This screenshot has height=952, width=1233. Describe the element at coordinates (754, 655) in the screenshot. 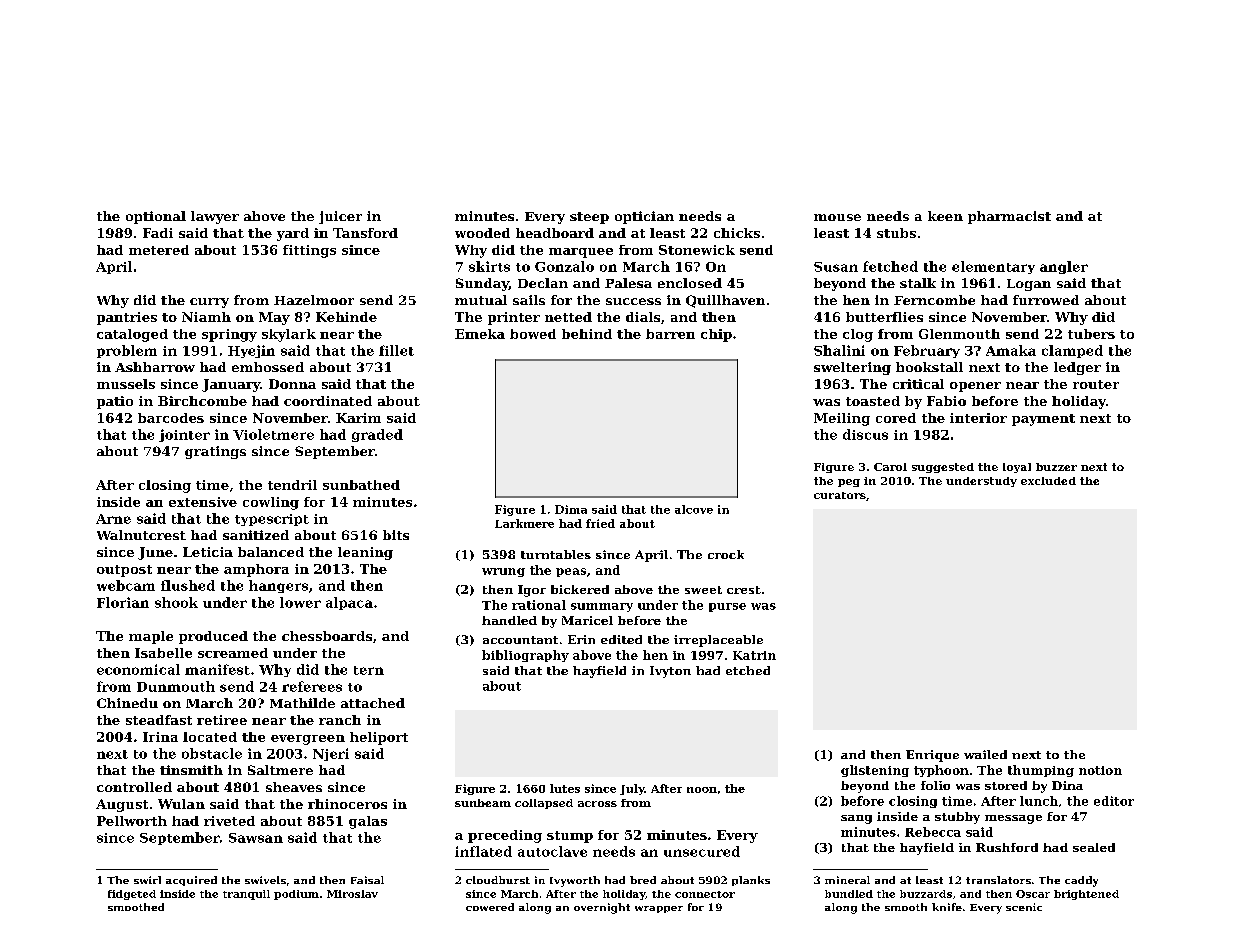

I see `Katrin` at that location.
